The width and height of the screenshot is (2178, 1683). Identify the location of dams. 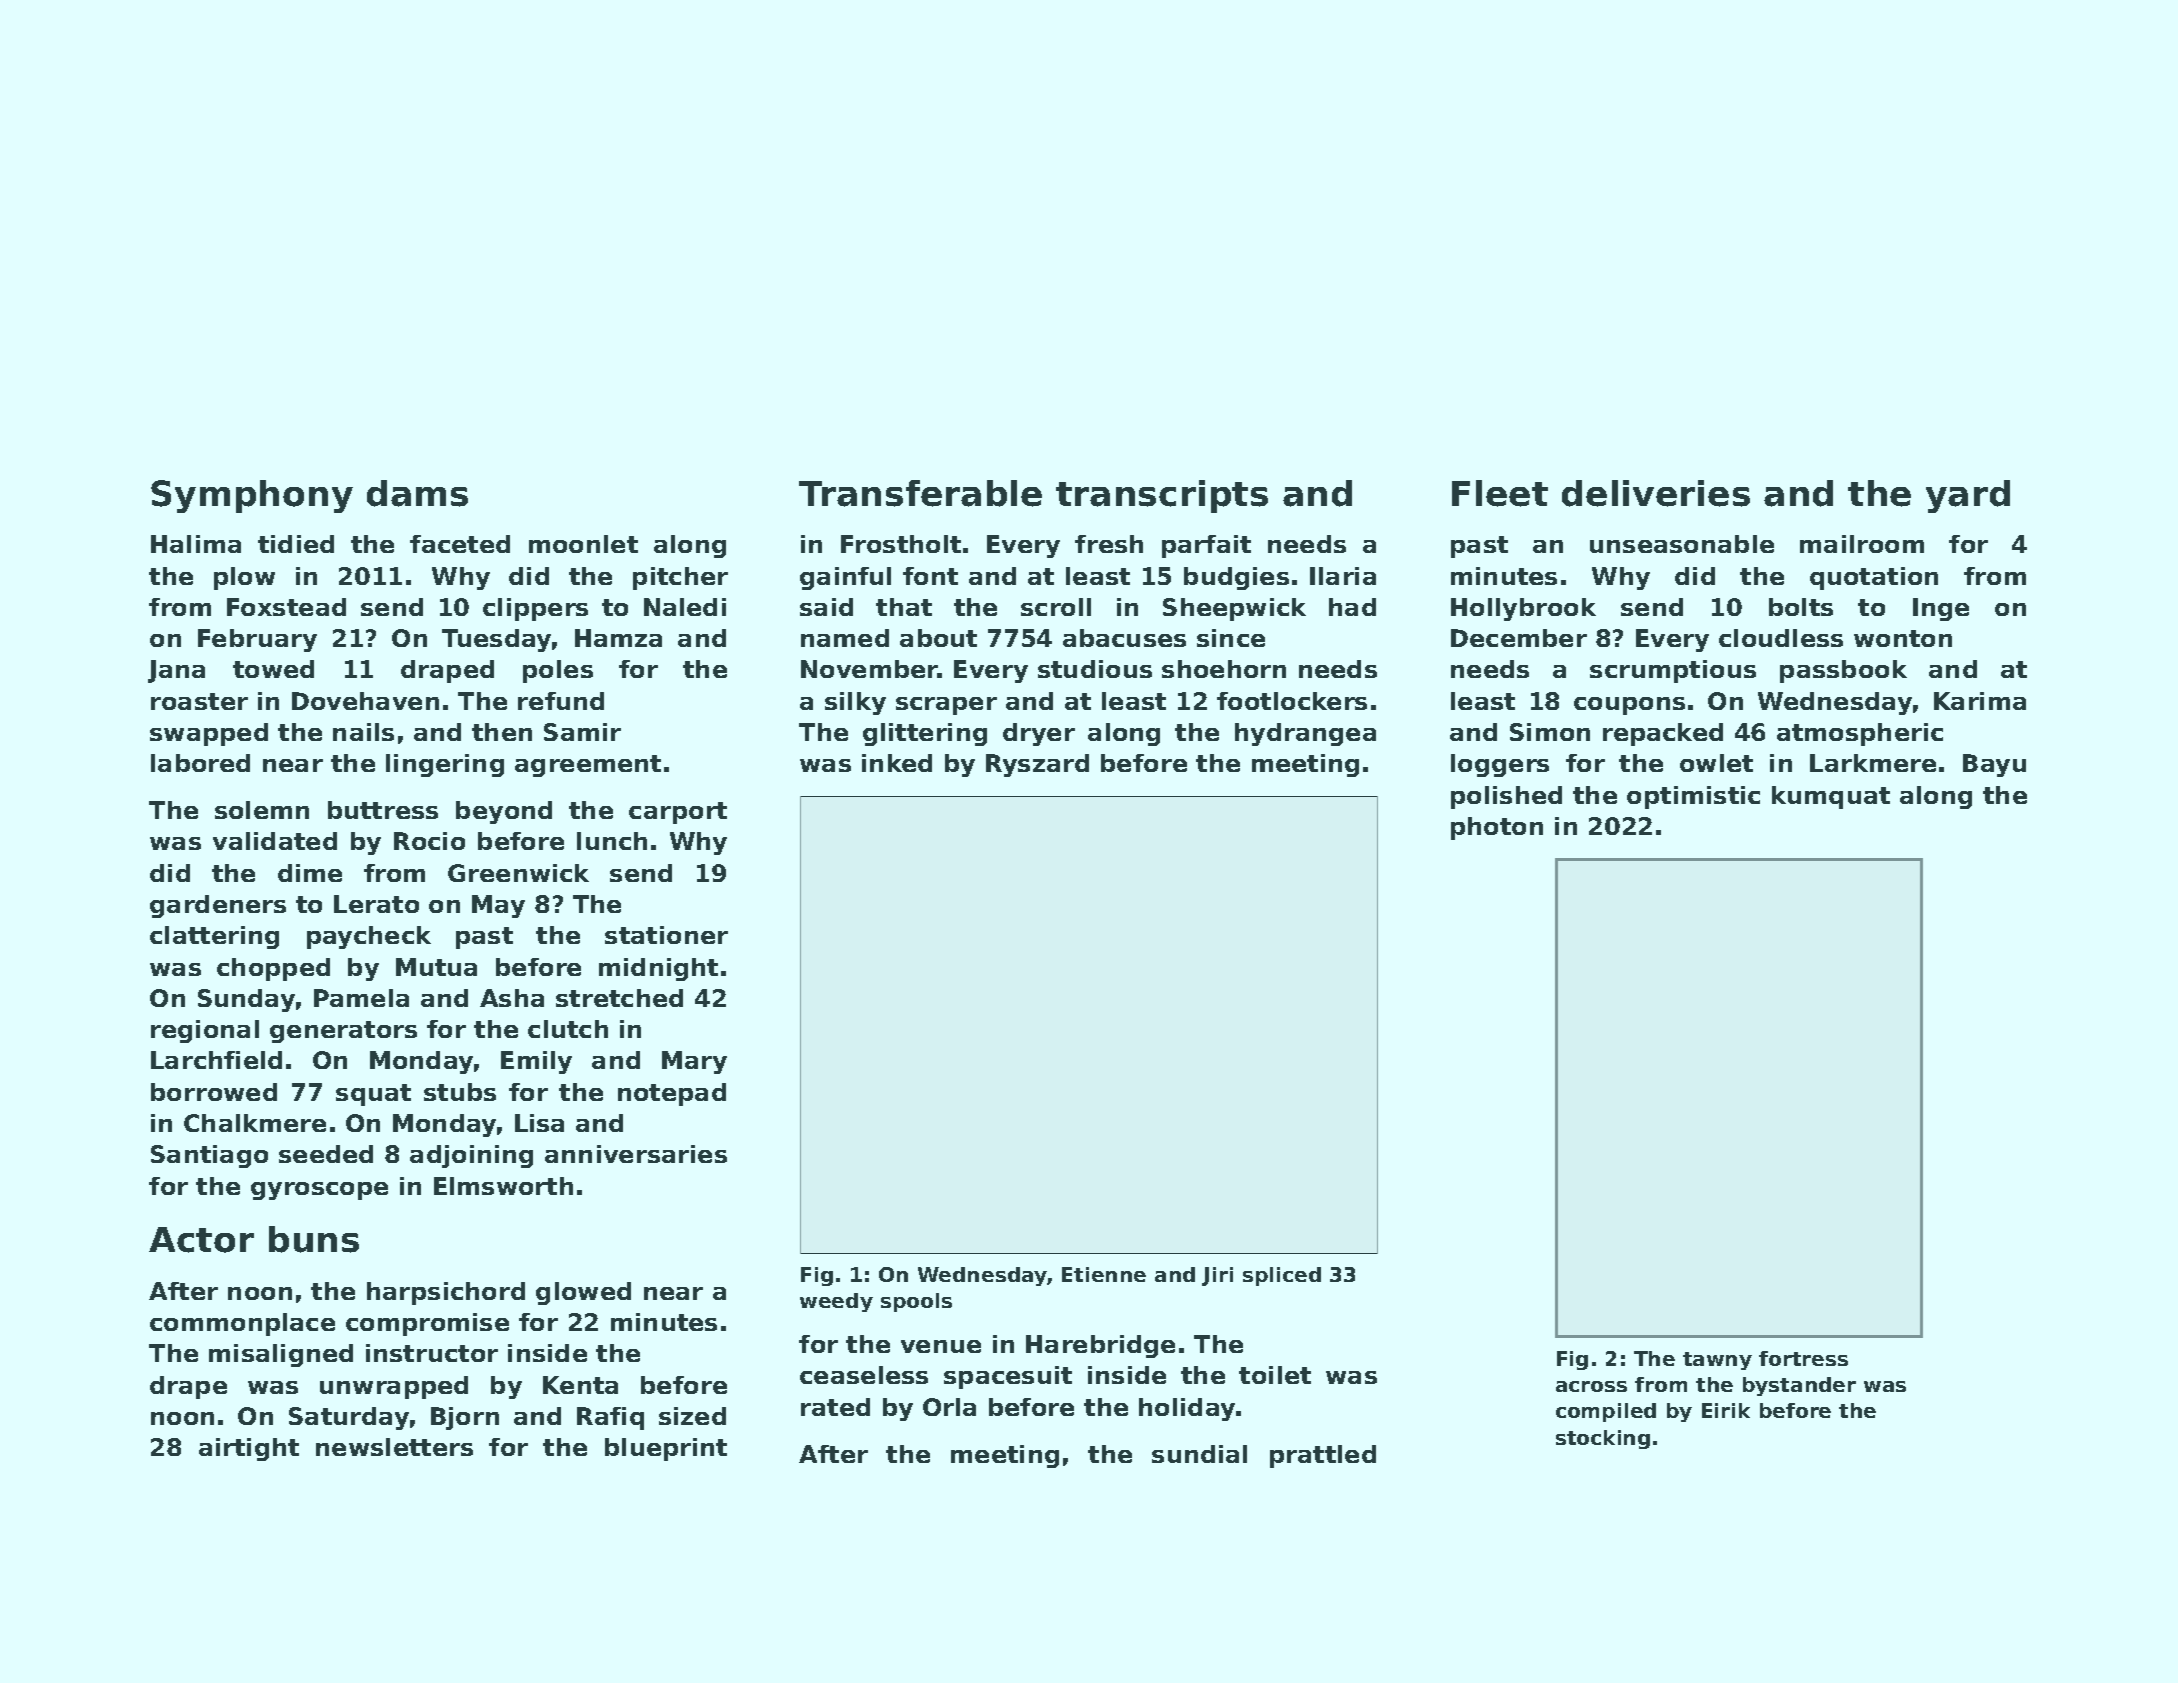
(417, 493).
